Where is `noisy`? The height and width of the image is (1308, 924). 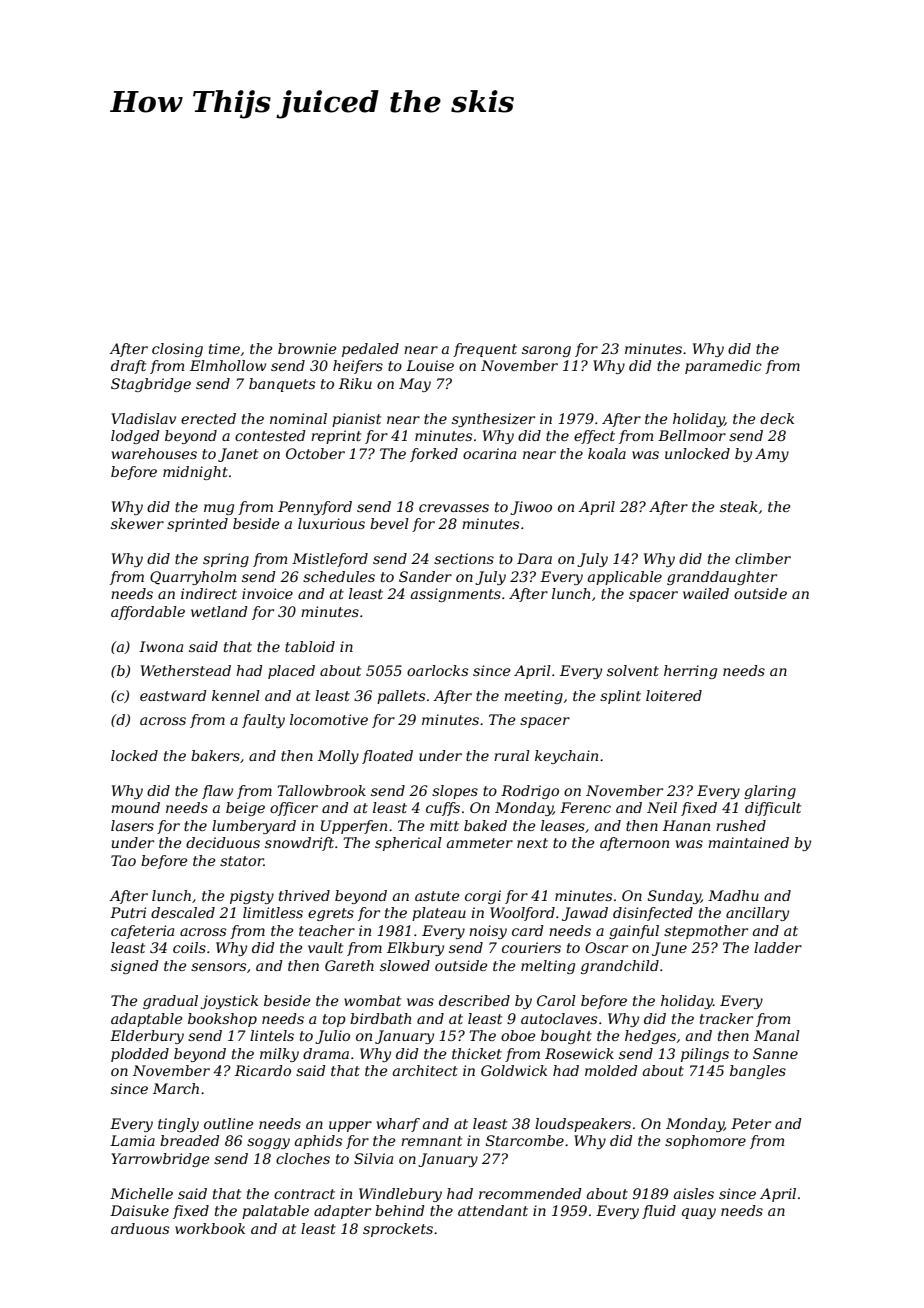 noisy is located at coordinates (488, 932).
